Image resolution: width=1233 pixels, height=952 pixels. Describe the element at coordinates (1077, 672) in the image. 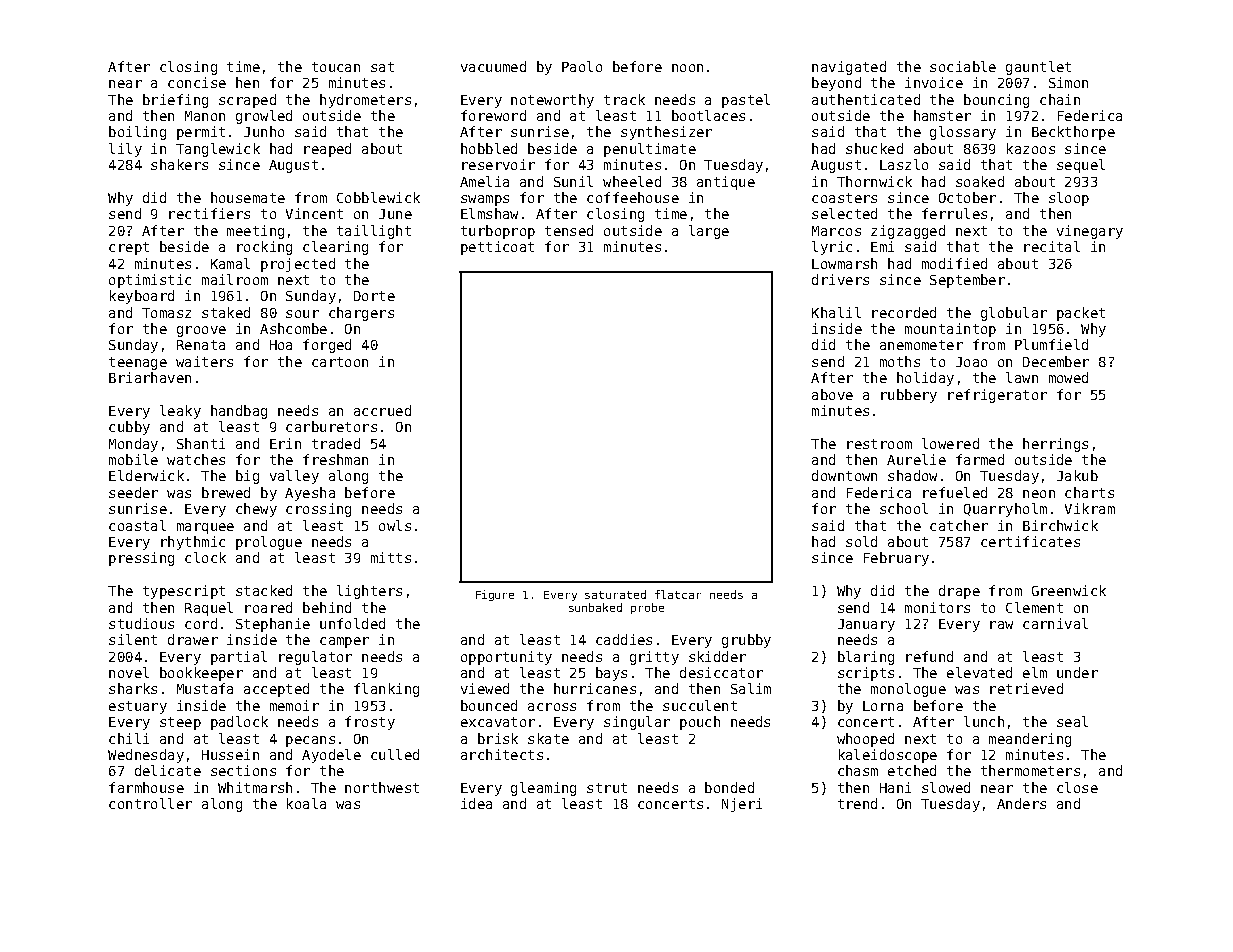

I see `under` at that location.
